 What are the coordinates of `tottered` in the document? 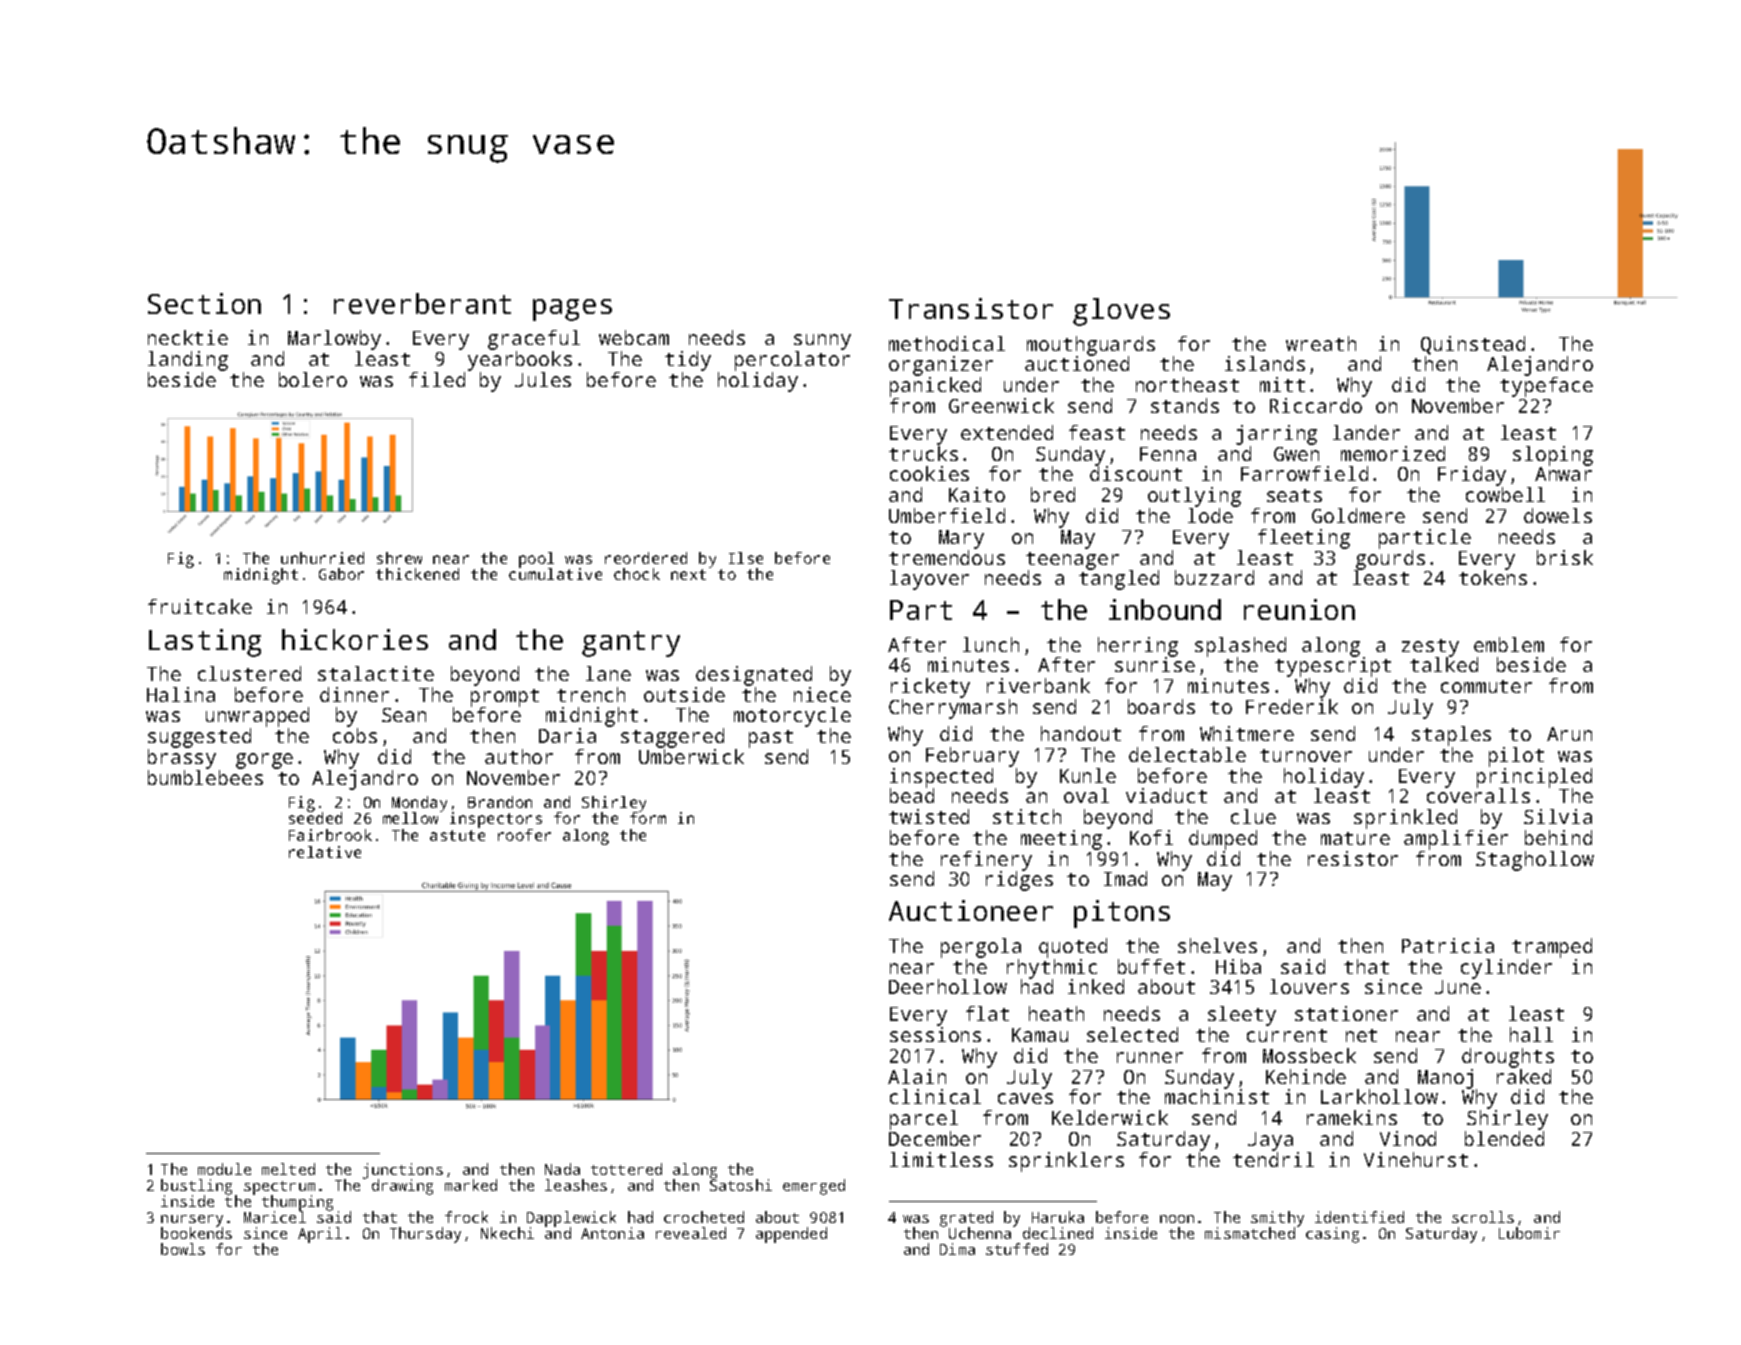 It's located at (626, 1169).
